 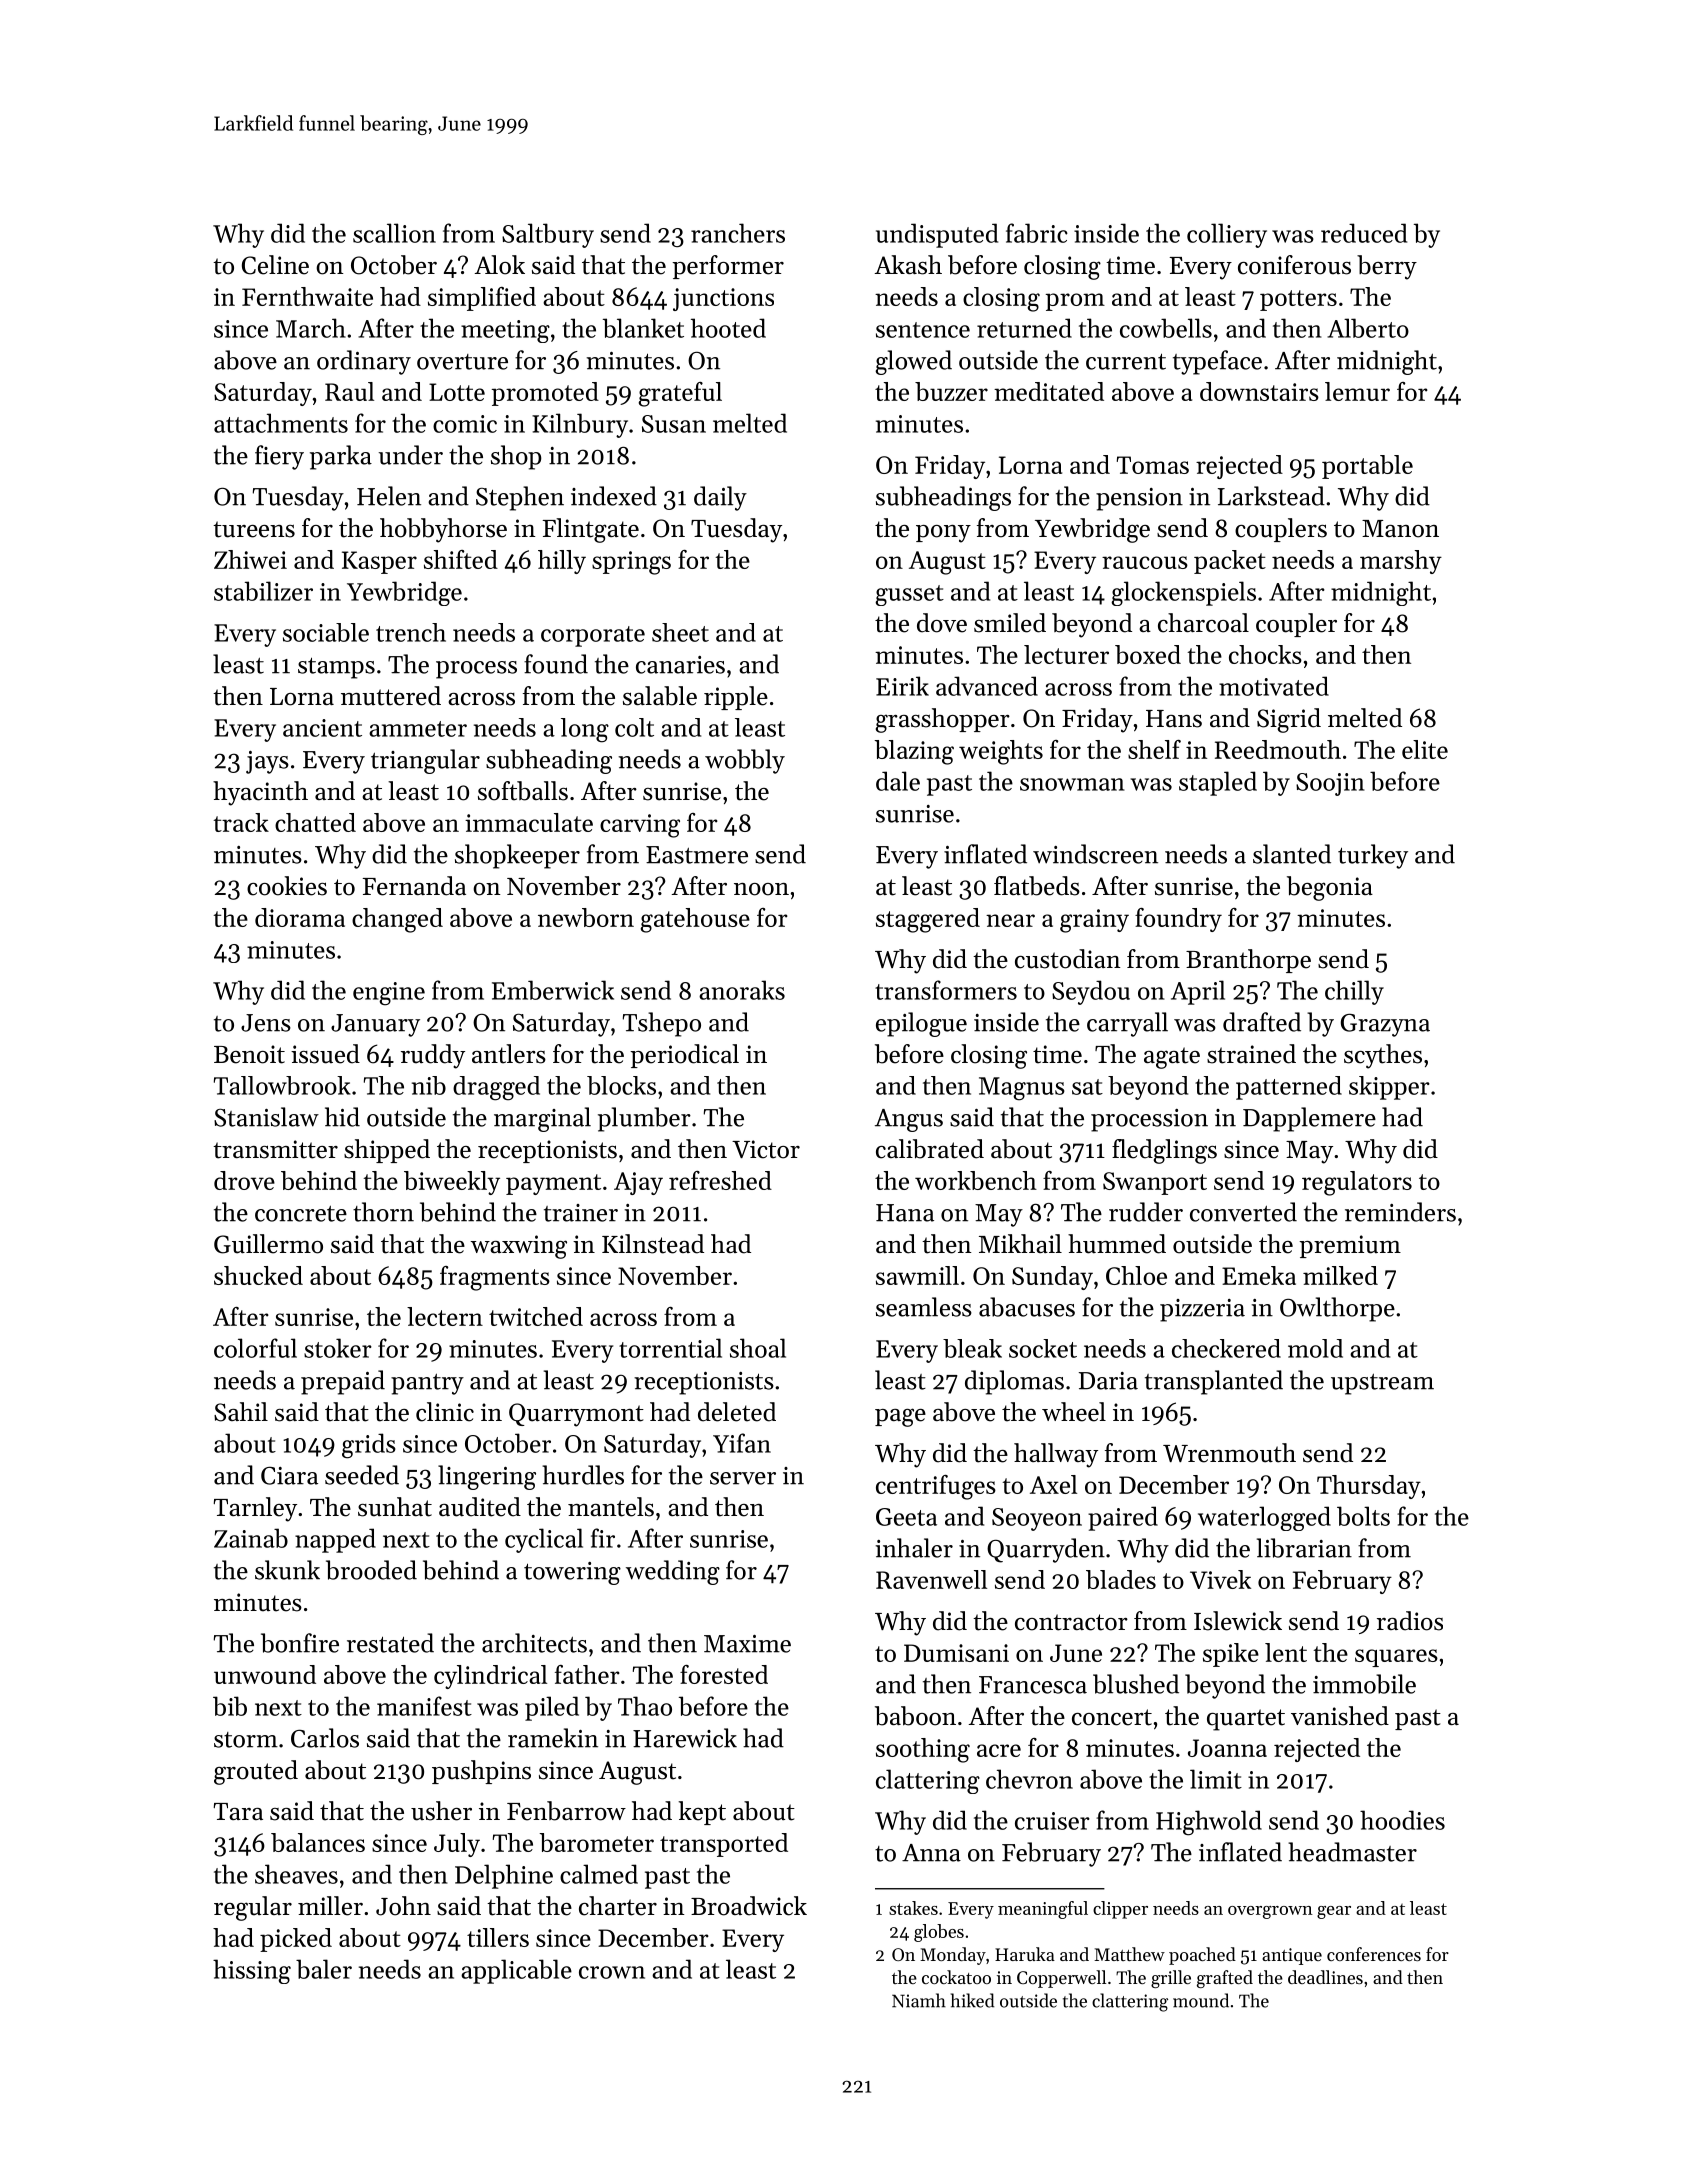 What do you see at coordinates (516, 1971) in the page?
I see `applicable` at bounding box center [516, 1971].
